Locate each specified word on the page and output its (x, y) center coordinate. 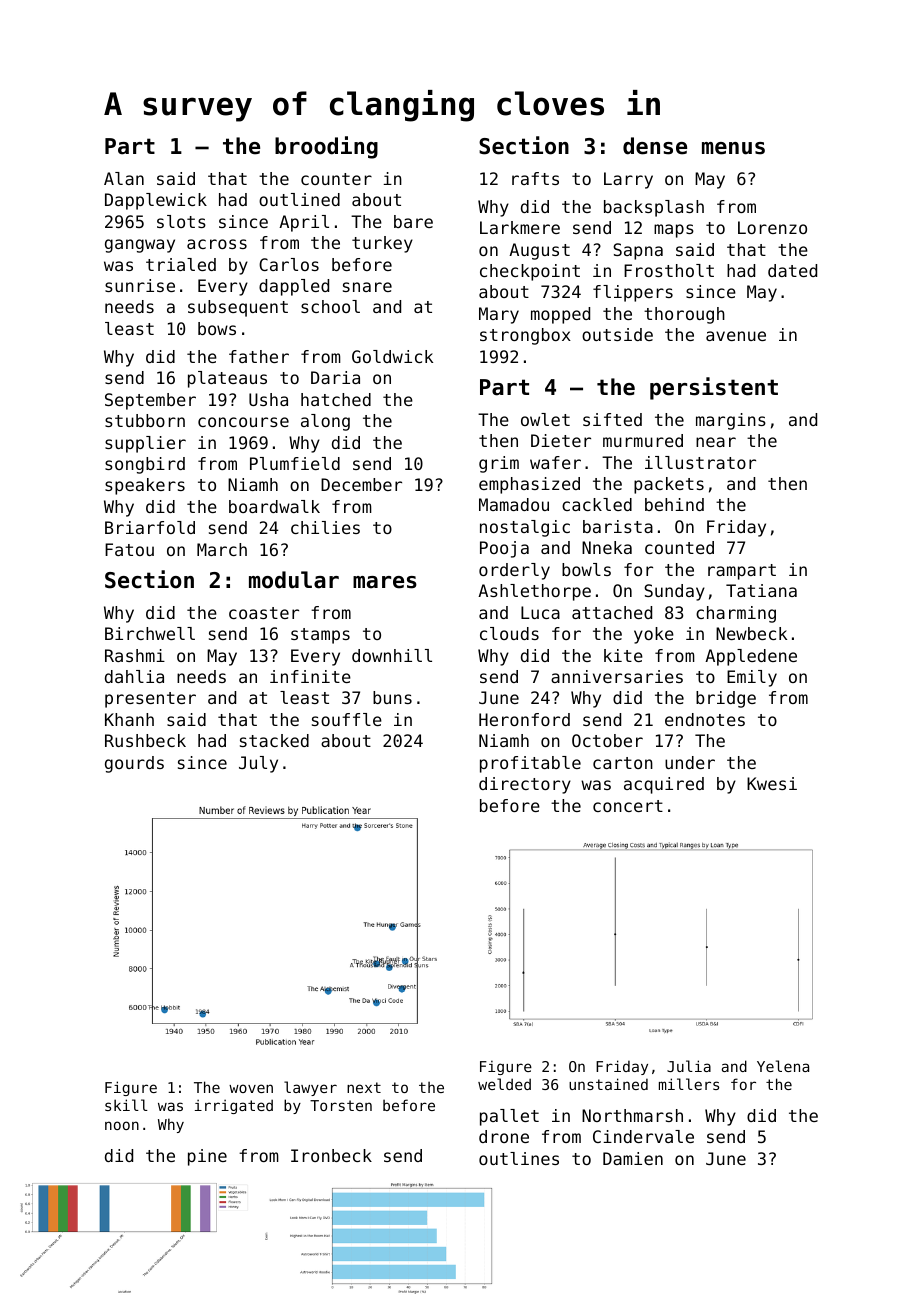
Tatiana (761, 590)
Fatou (129, 549)
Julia (689, 1066)
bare (413, 221)
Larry (628, 180)
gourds (134, 764)
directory (525, 785)
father (259, 356)
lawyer (310, 1088)
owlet (545, 419)
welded (504, 1084)
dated (792, 270)
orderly (514, 571)
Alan (124, 178)
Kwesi (772, 783)
